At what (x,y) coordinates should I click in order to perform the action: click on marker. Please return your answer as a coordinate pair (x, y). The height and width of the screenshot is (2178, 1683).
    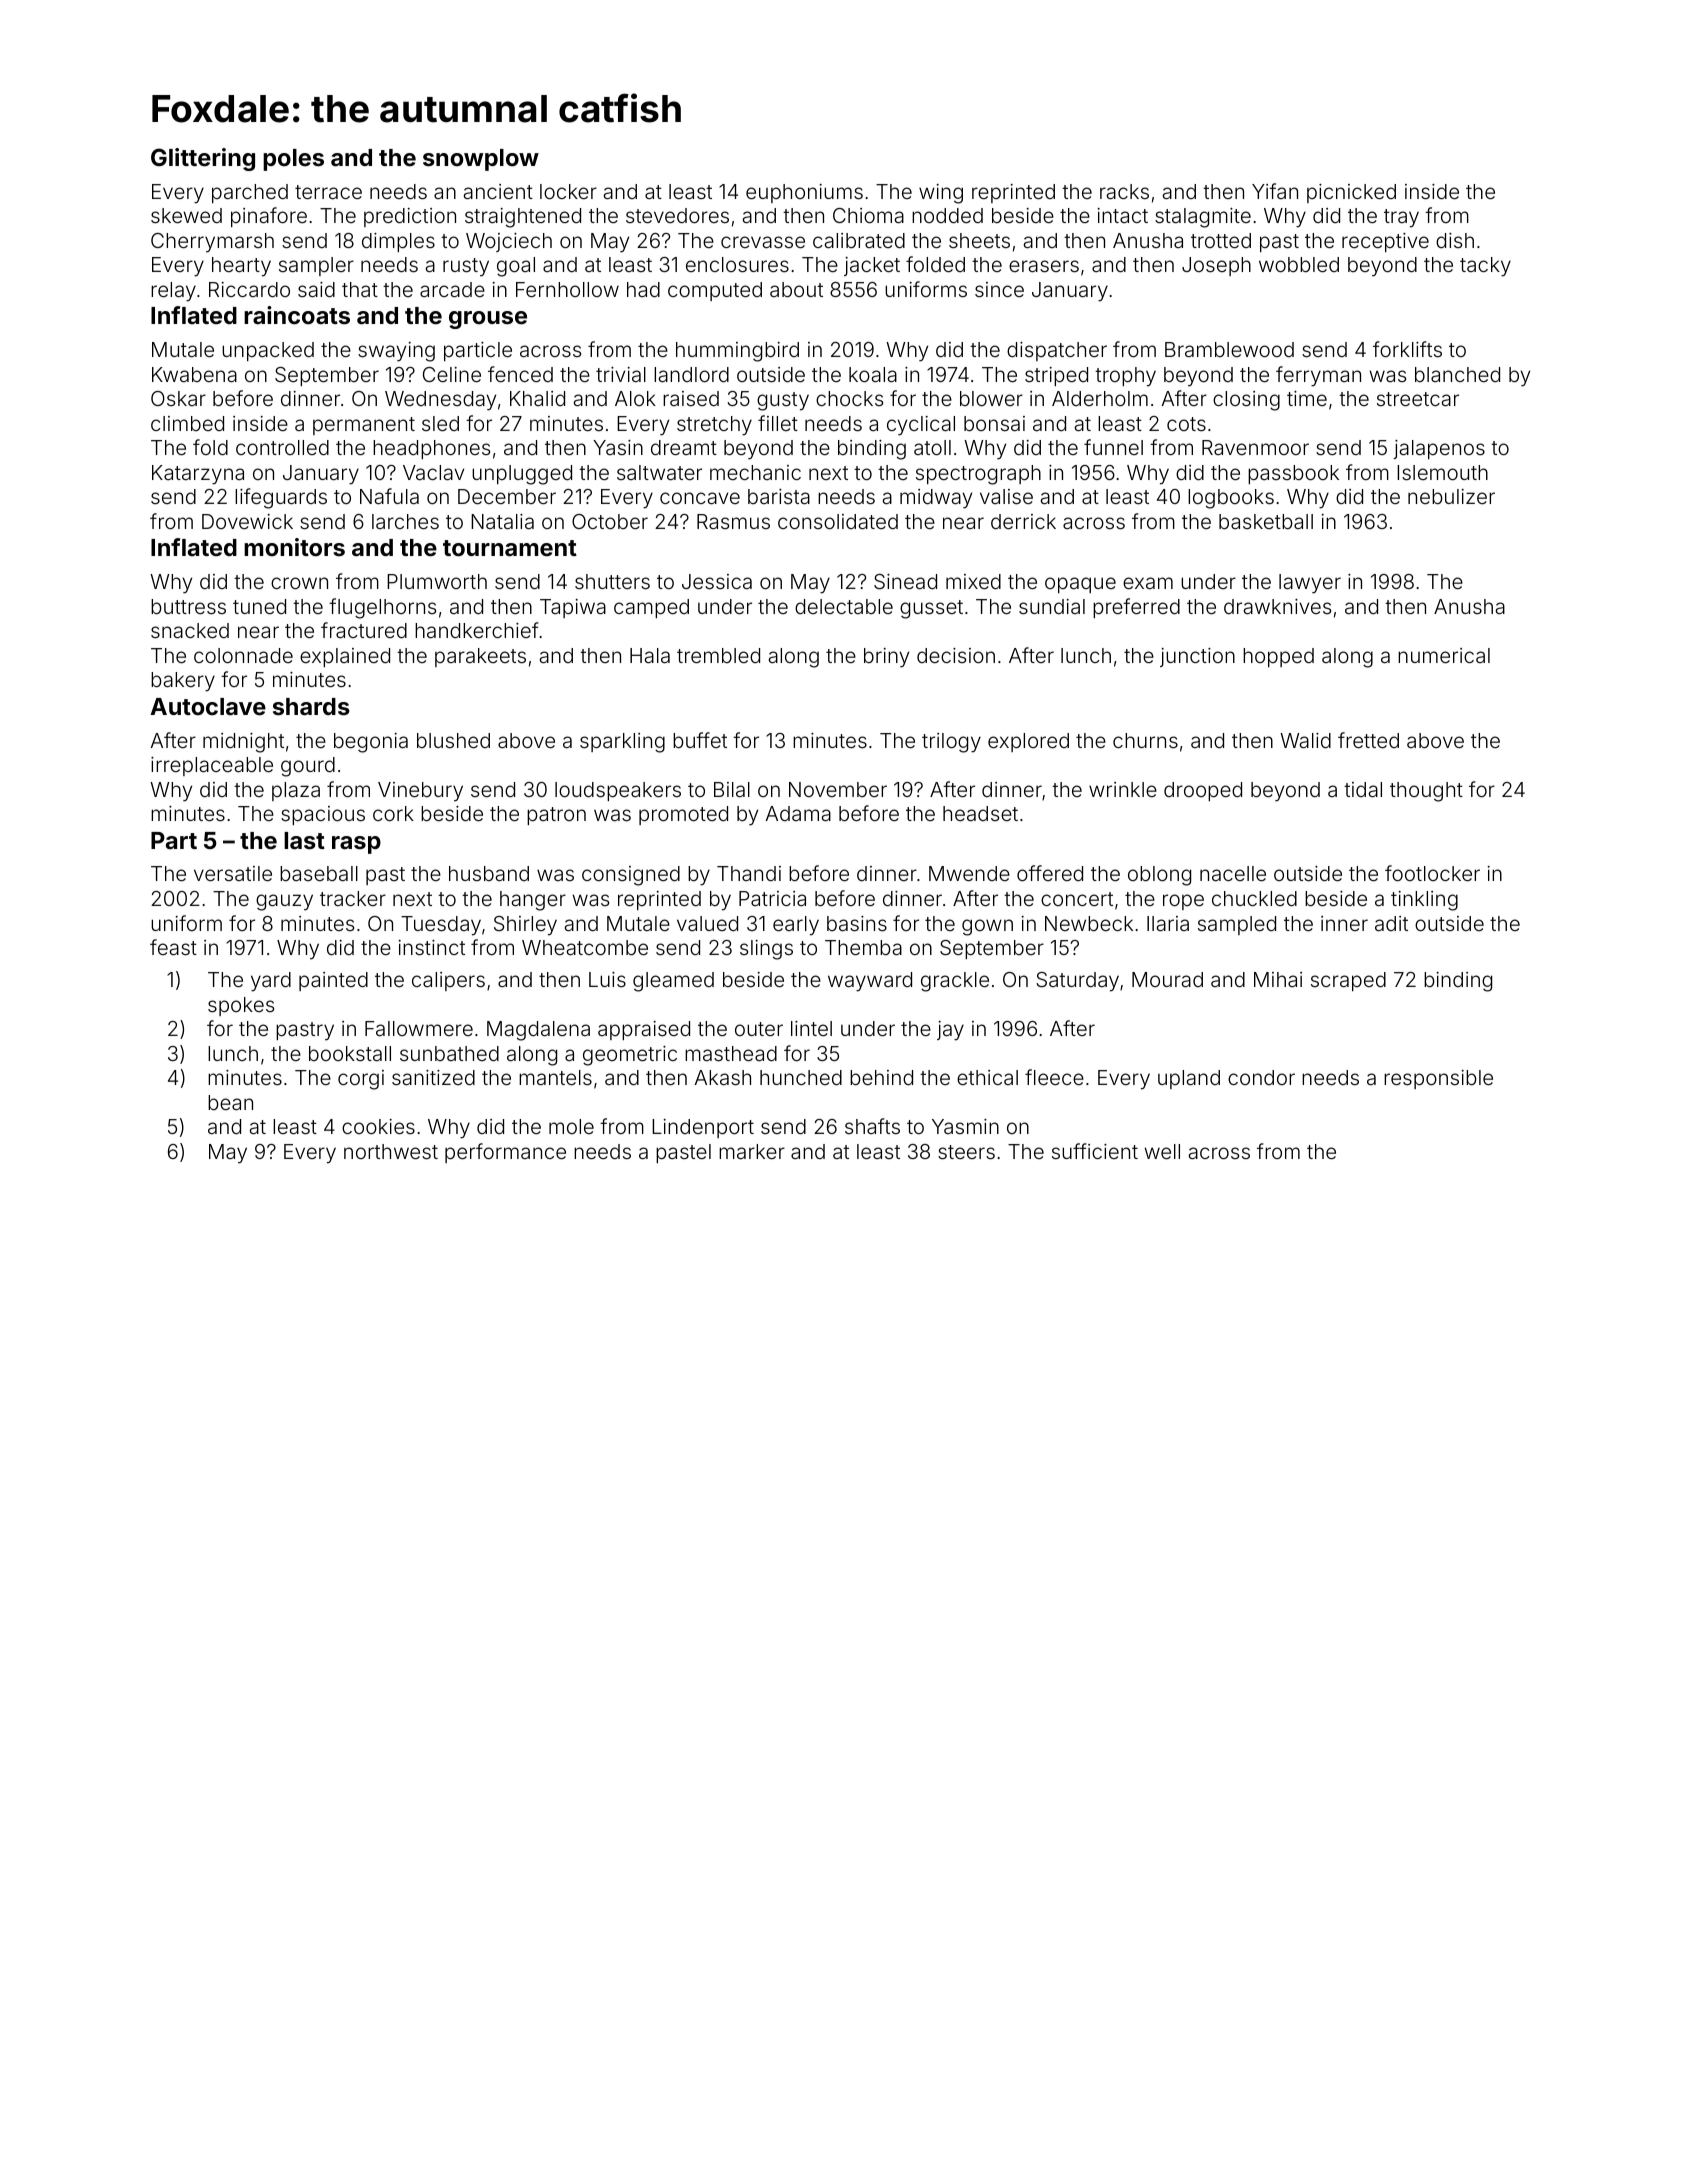
    Looking at the image, I should click on (752, 1151).
